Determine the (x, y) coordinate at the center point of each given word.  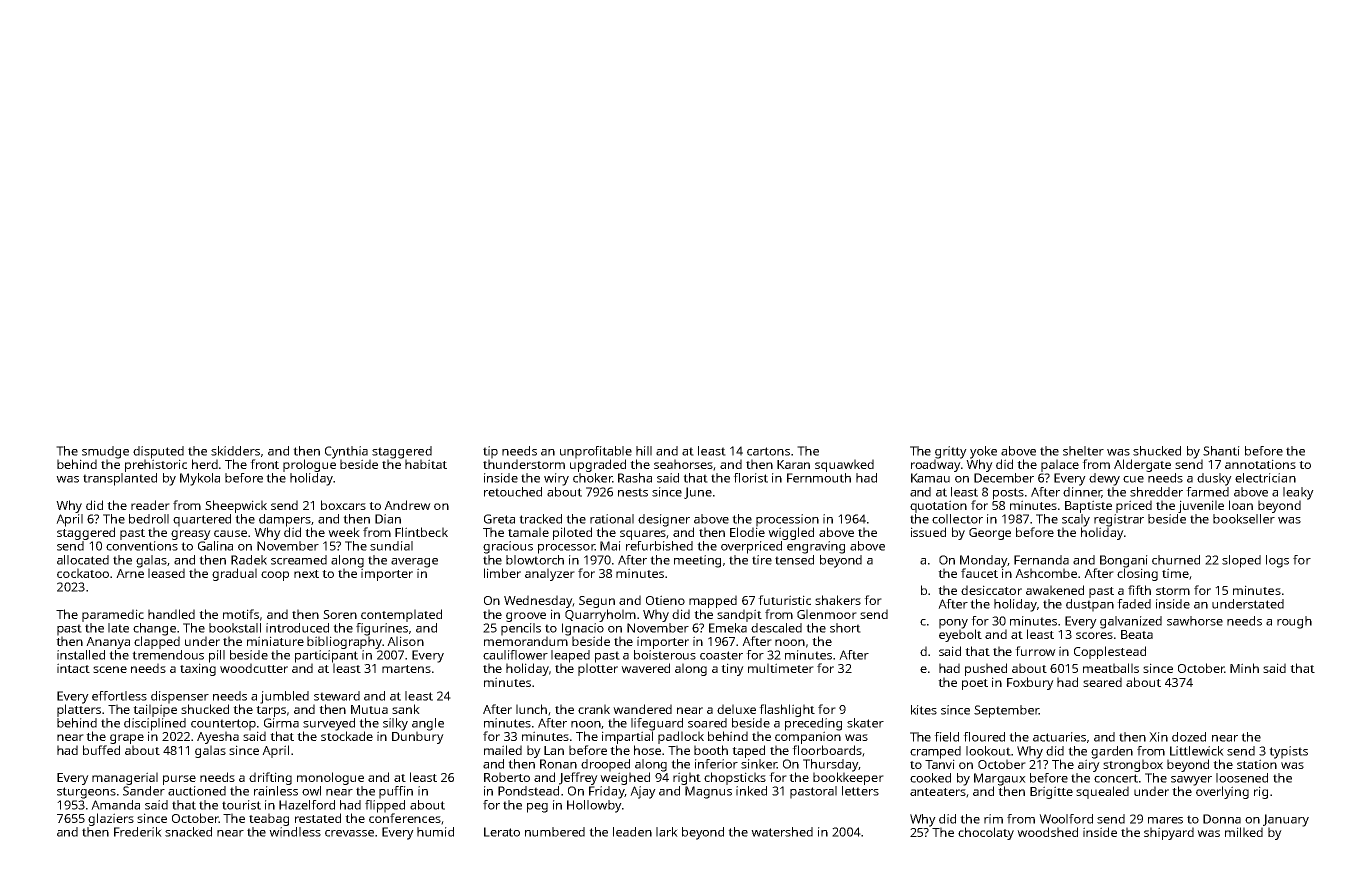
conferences (405, 818)
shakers (838, 600)
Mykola (200, 479)
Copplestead (1110, 652)
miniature (275, 641)
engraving (816, 547)
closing (1137, 574)
